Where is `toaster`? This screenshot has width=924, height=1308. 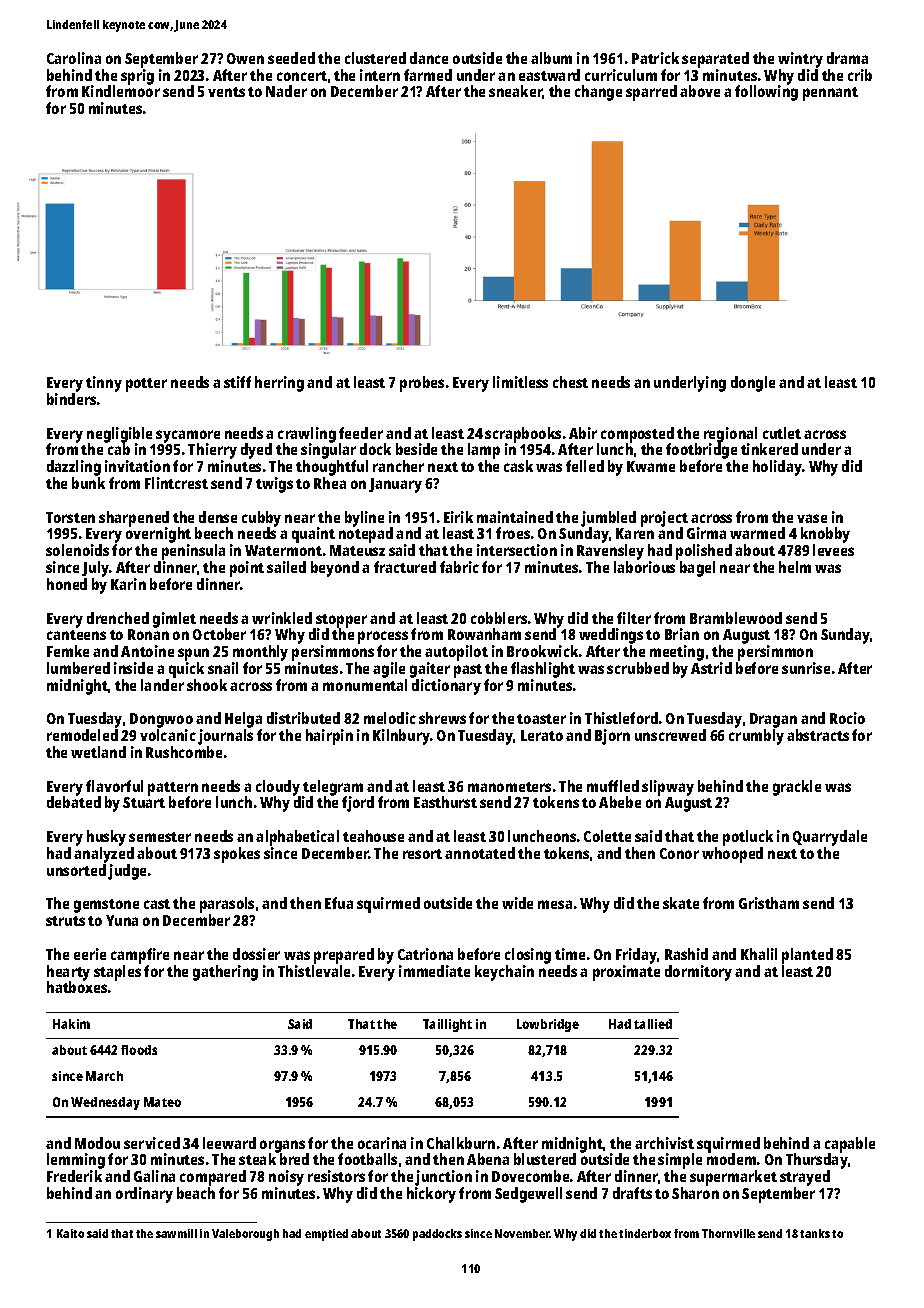 toaster is located at coordinates (541, 719).
